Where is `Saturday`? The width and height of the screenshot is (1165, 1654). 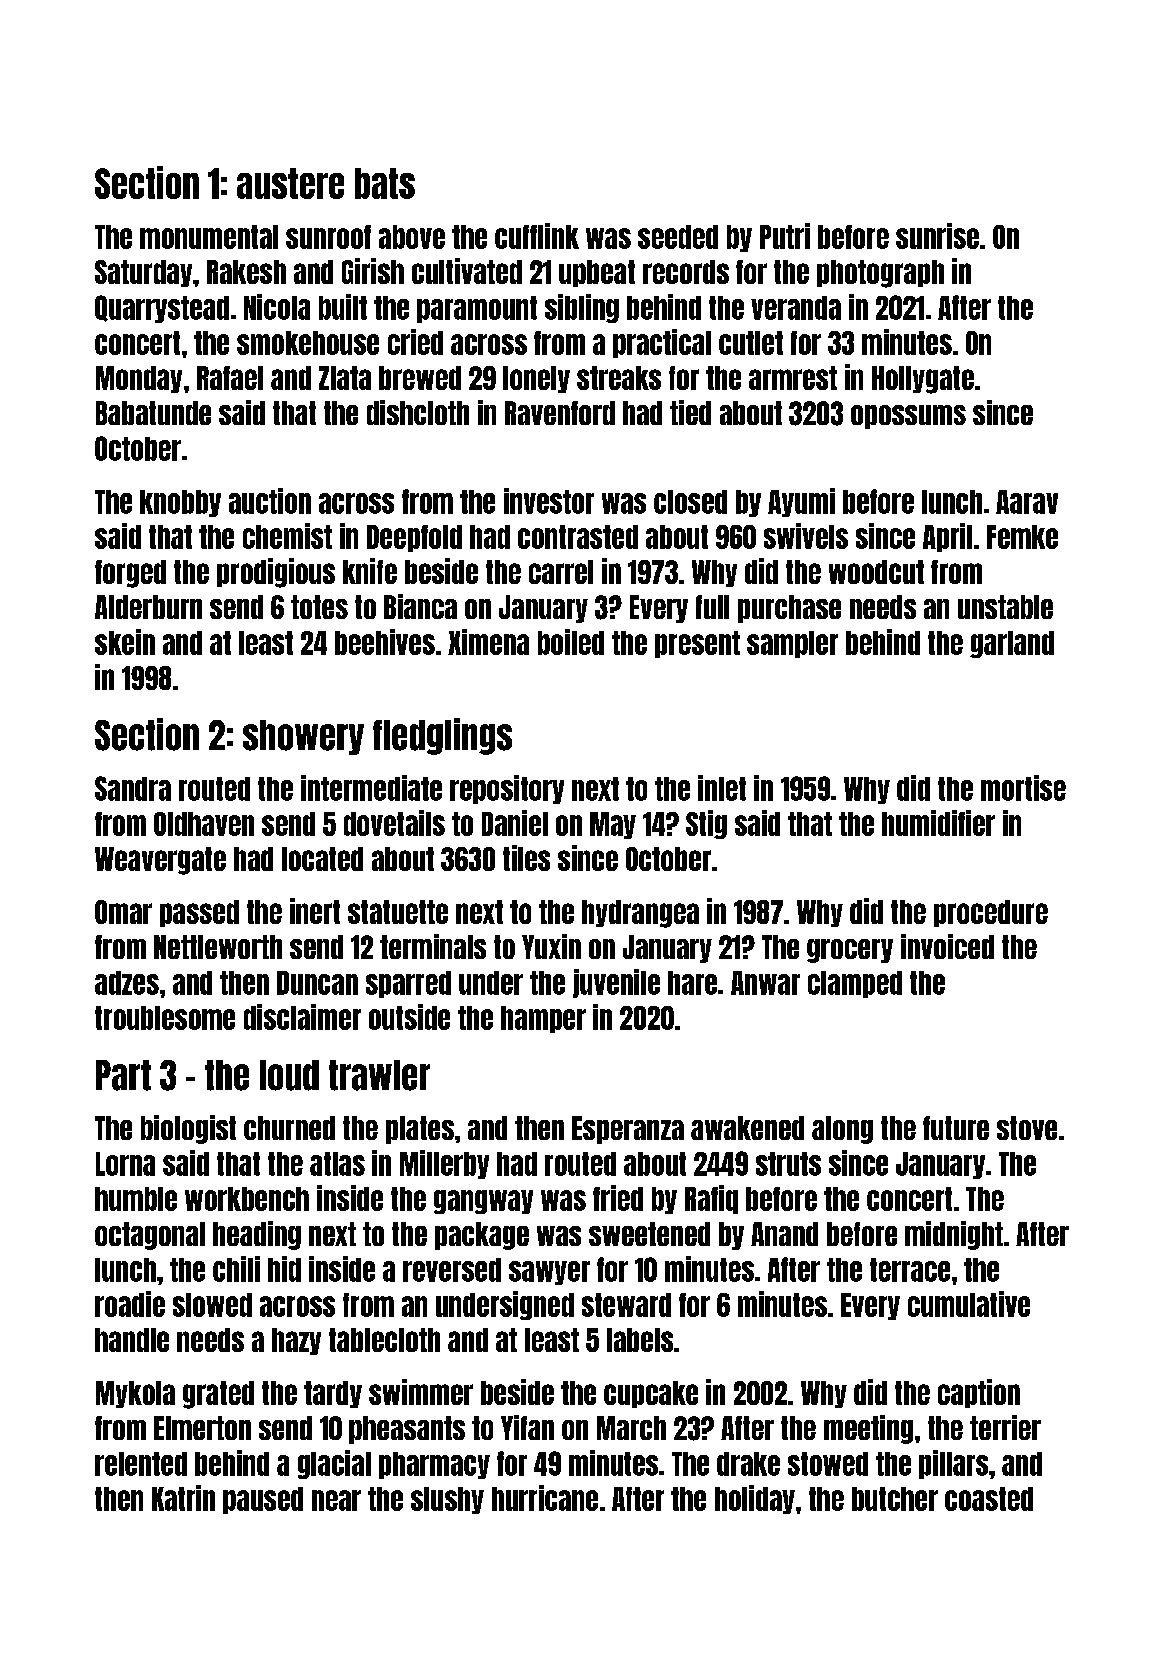
Saturday is located at coordinates (143, 273).
